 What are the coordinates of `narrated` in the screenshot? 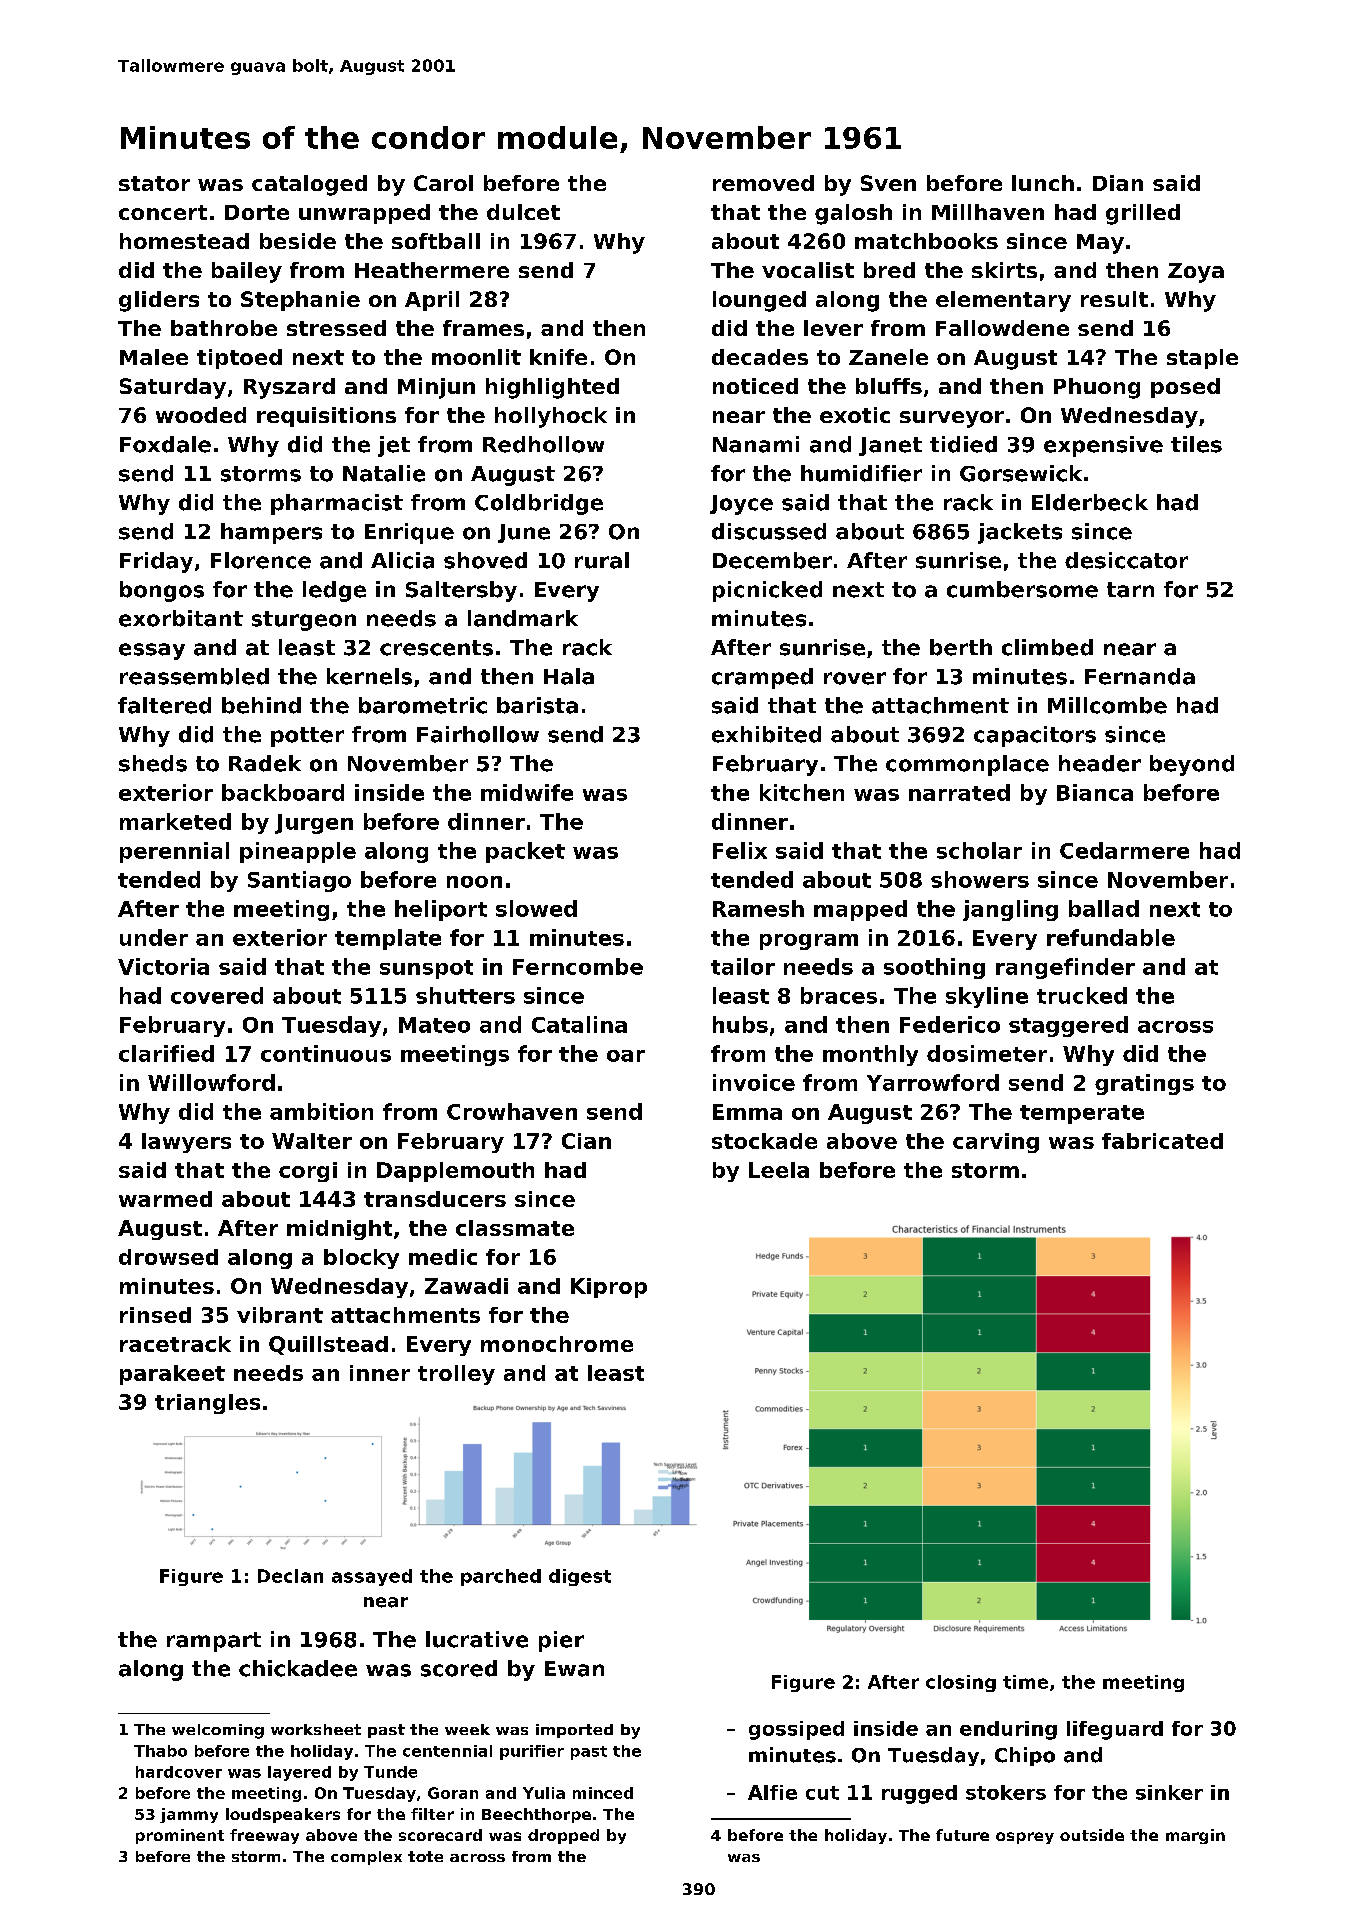 It's located at (959, 792).
